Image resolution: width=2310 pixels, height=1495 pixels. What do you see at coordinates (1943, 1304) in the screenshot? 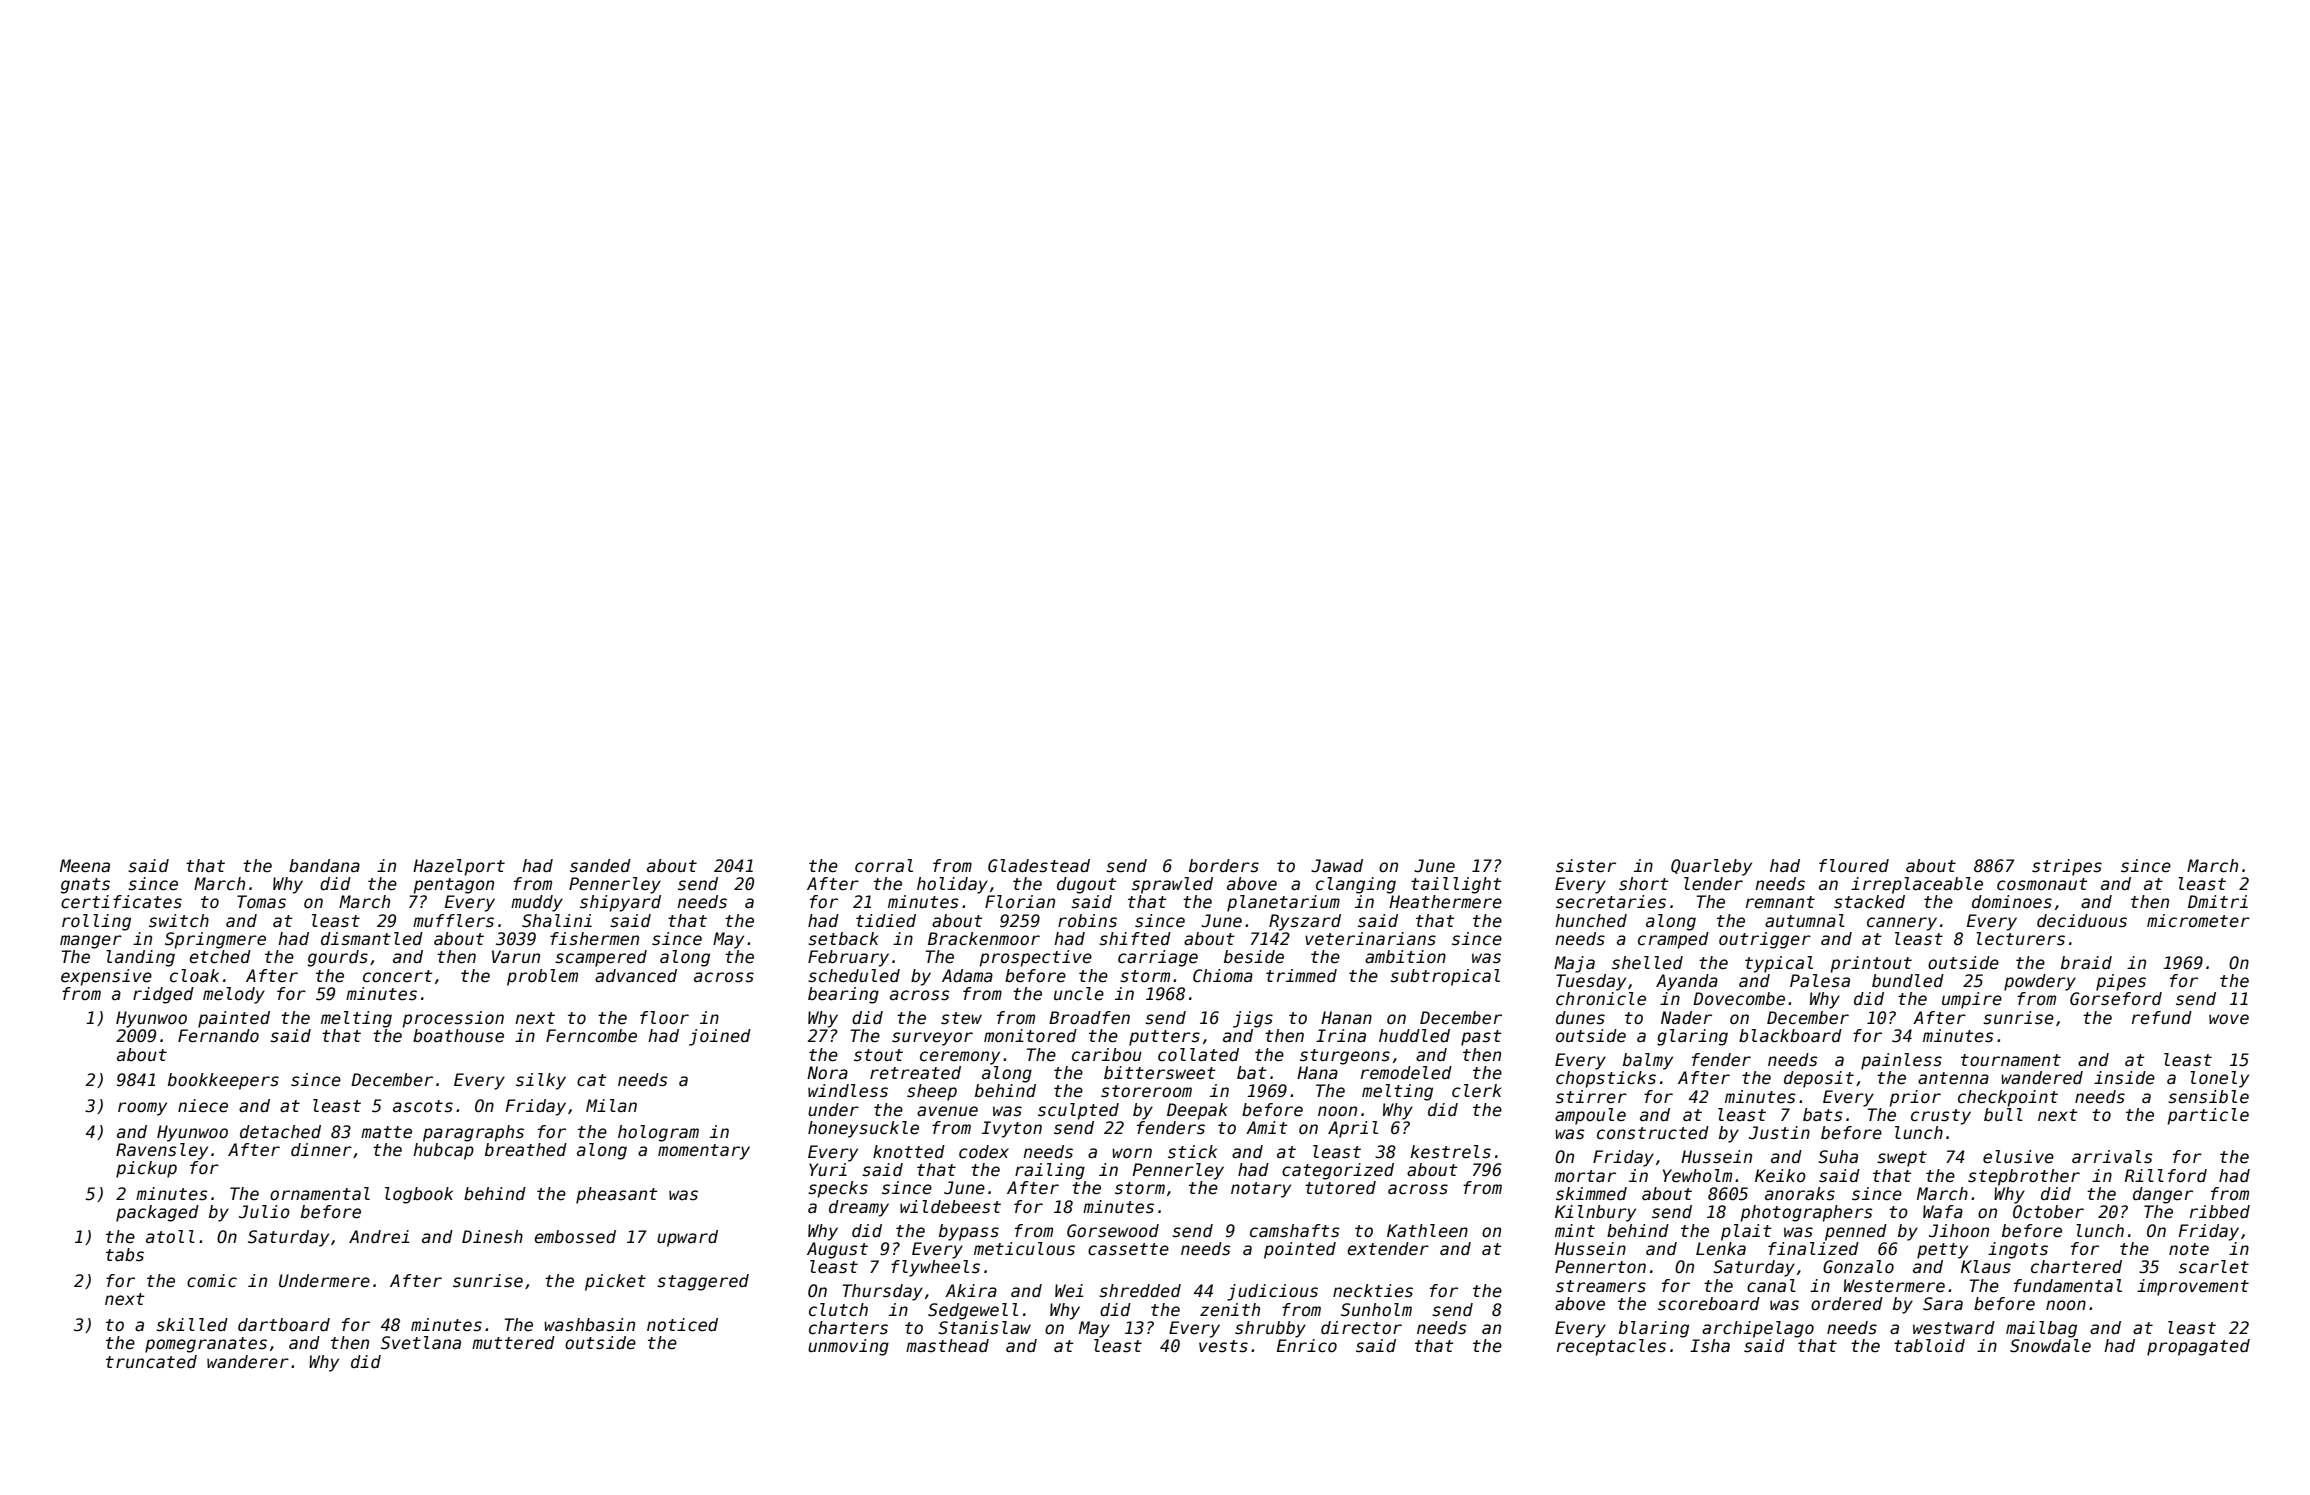
I see `Sara` at bounding box center [1943, 1304].
